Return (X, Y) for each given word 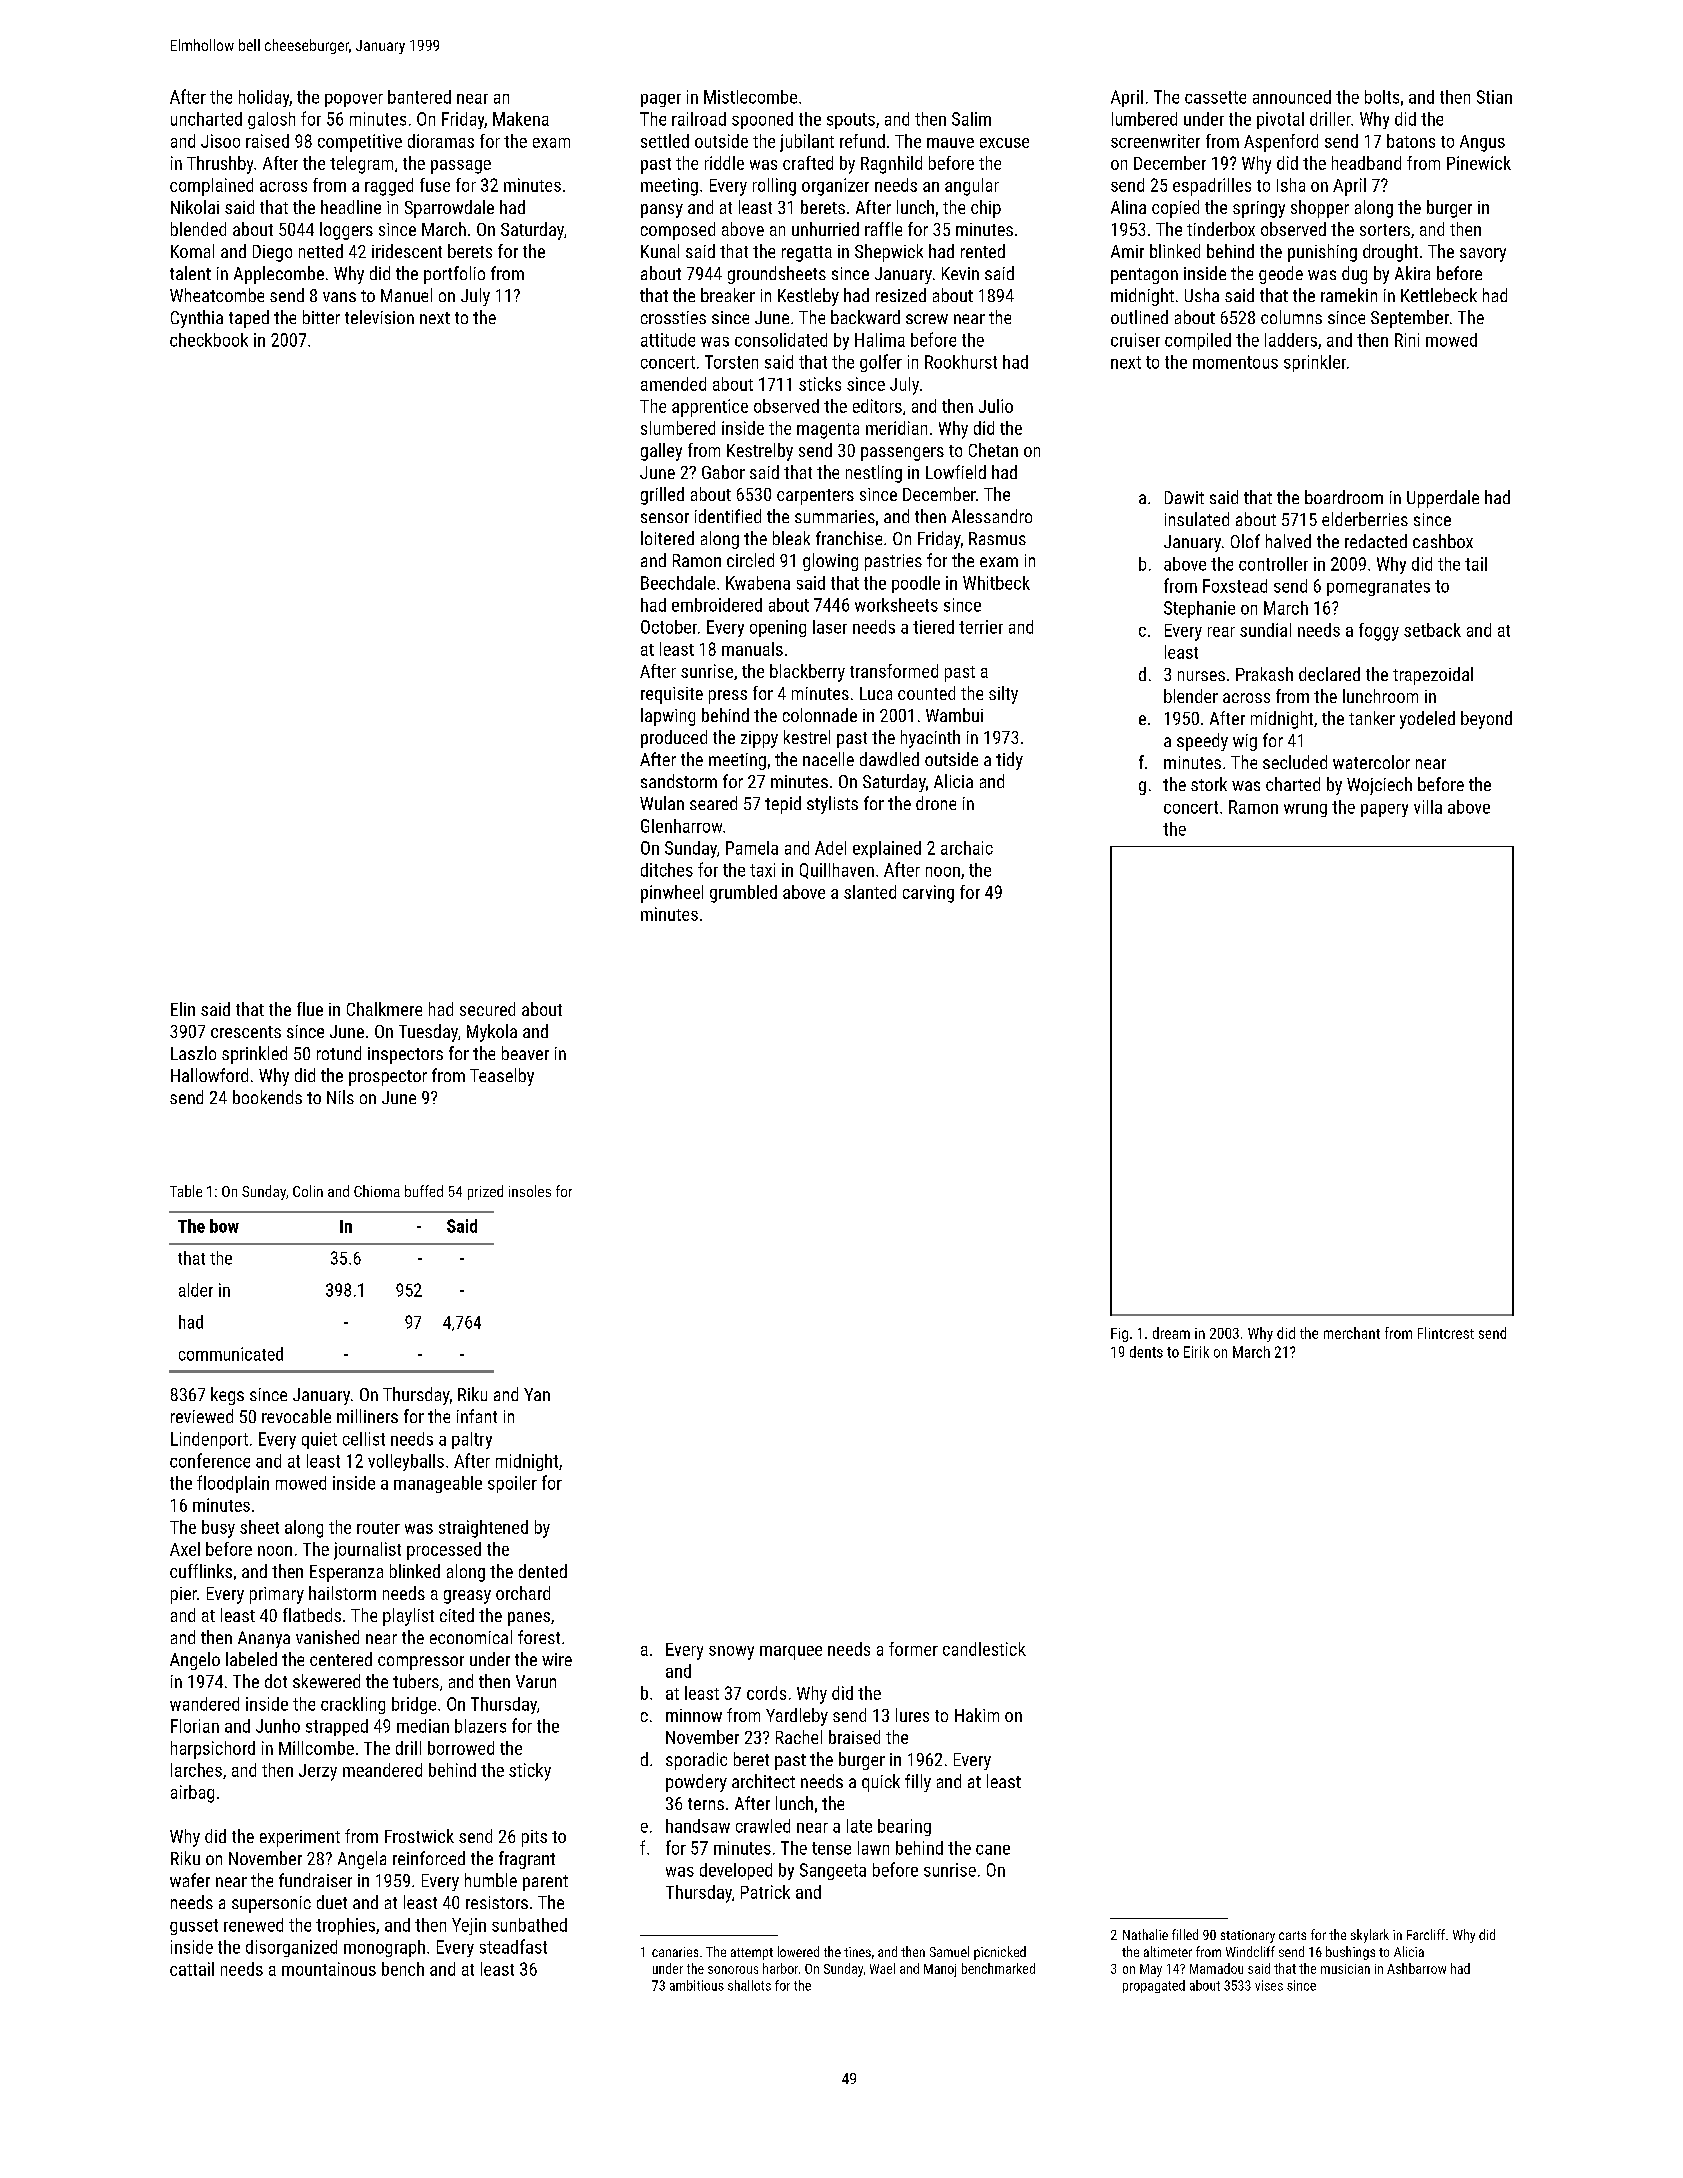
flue (310, 1009)
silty (1003, 695)
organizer (835, 187)
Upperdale (1443, 499)
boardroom (1344, 497)
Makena (521, 119)
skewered (326, 1681)
